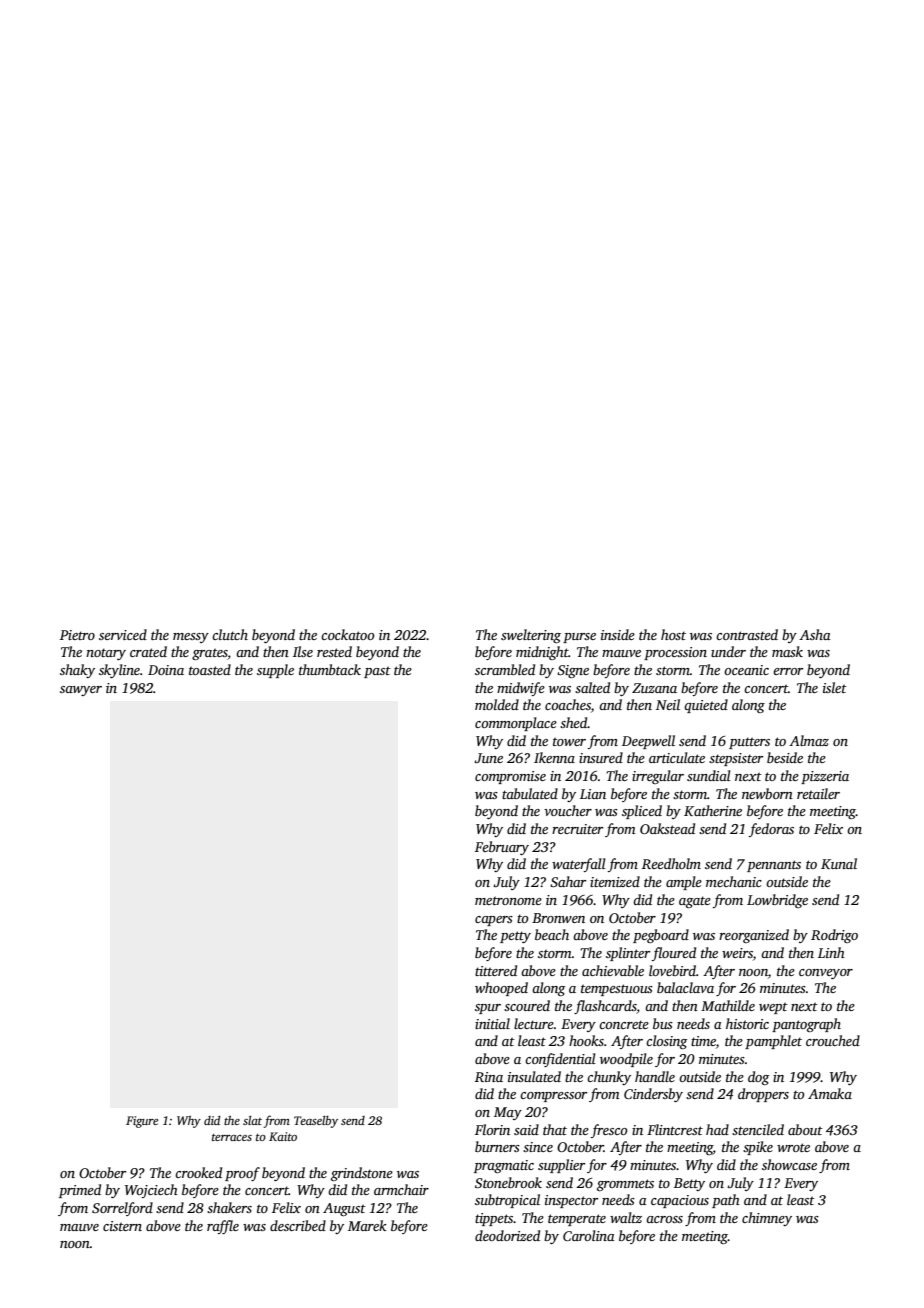  What do you see at coordinates (275, 671) in the screenshot?
I see `supple` at bounding box center [275, 671].
